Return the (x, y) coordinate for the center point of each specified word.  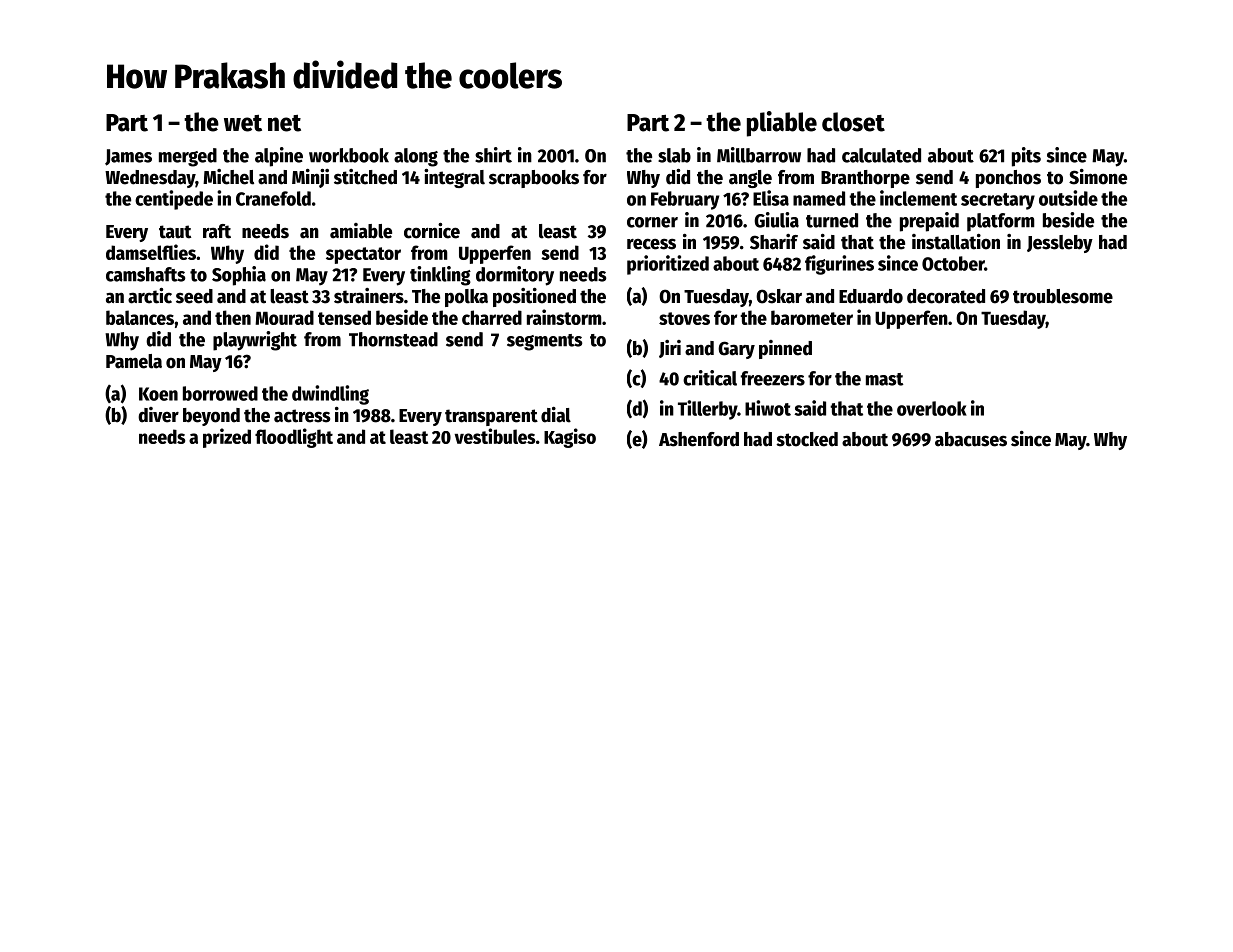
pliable (782, 124)
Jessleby (1060, 244)
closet (853, 122)
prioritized (668, 265)
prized (227, 438)
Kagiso (570, 438)
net (284, 123)
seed (194, 296)
